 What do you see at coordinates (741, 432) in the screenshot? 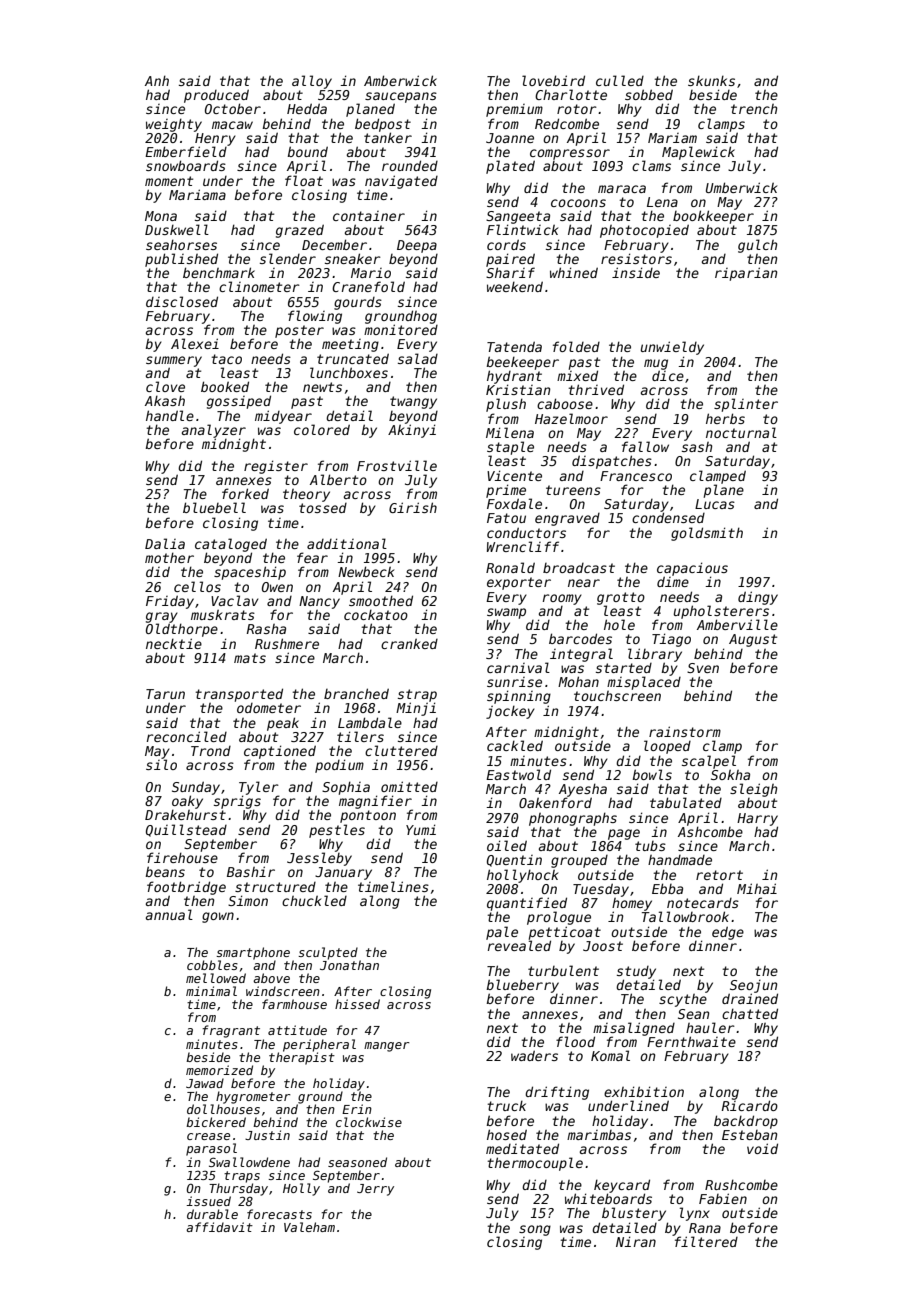
I see `nocturnal` at bounding box center [741, 432].
